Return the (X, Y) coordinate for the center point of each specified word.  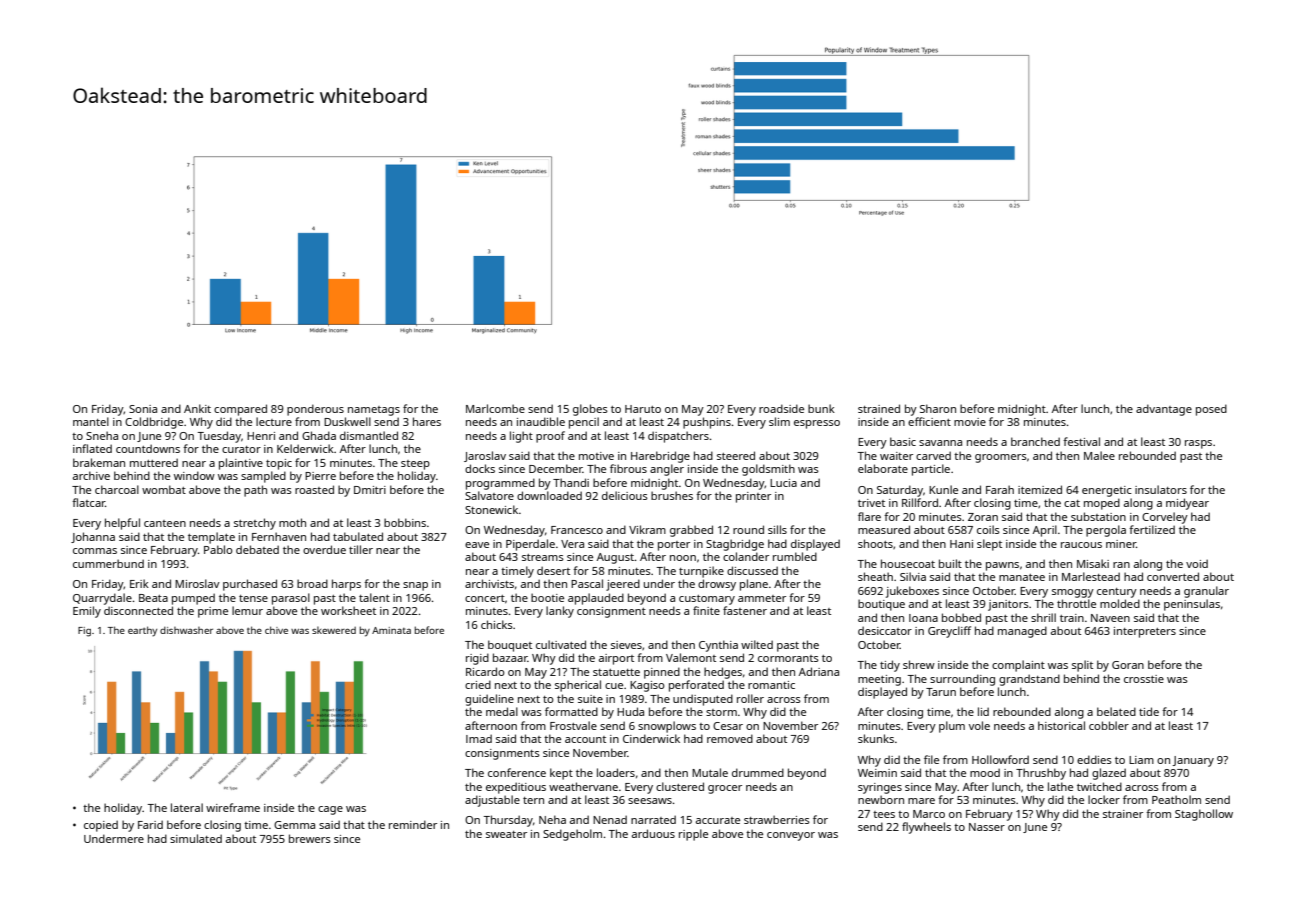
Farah (1000, 489)
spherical (578, 686)
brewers (310, 838)
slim (779, 421)
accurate (718, 820)
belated (1116, 711)
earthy (142, 631)
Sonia (143, 409)
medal (502, 711)
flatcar (88, 502)
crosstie (1144, 679)
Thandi (571, 482)
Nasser (987, 827)
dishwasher (186, 630)
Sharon (938, 408)
